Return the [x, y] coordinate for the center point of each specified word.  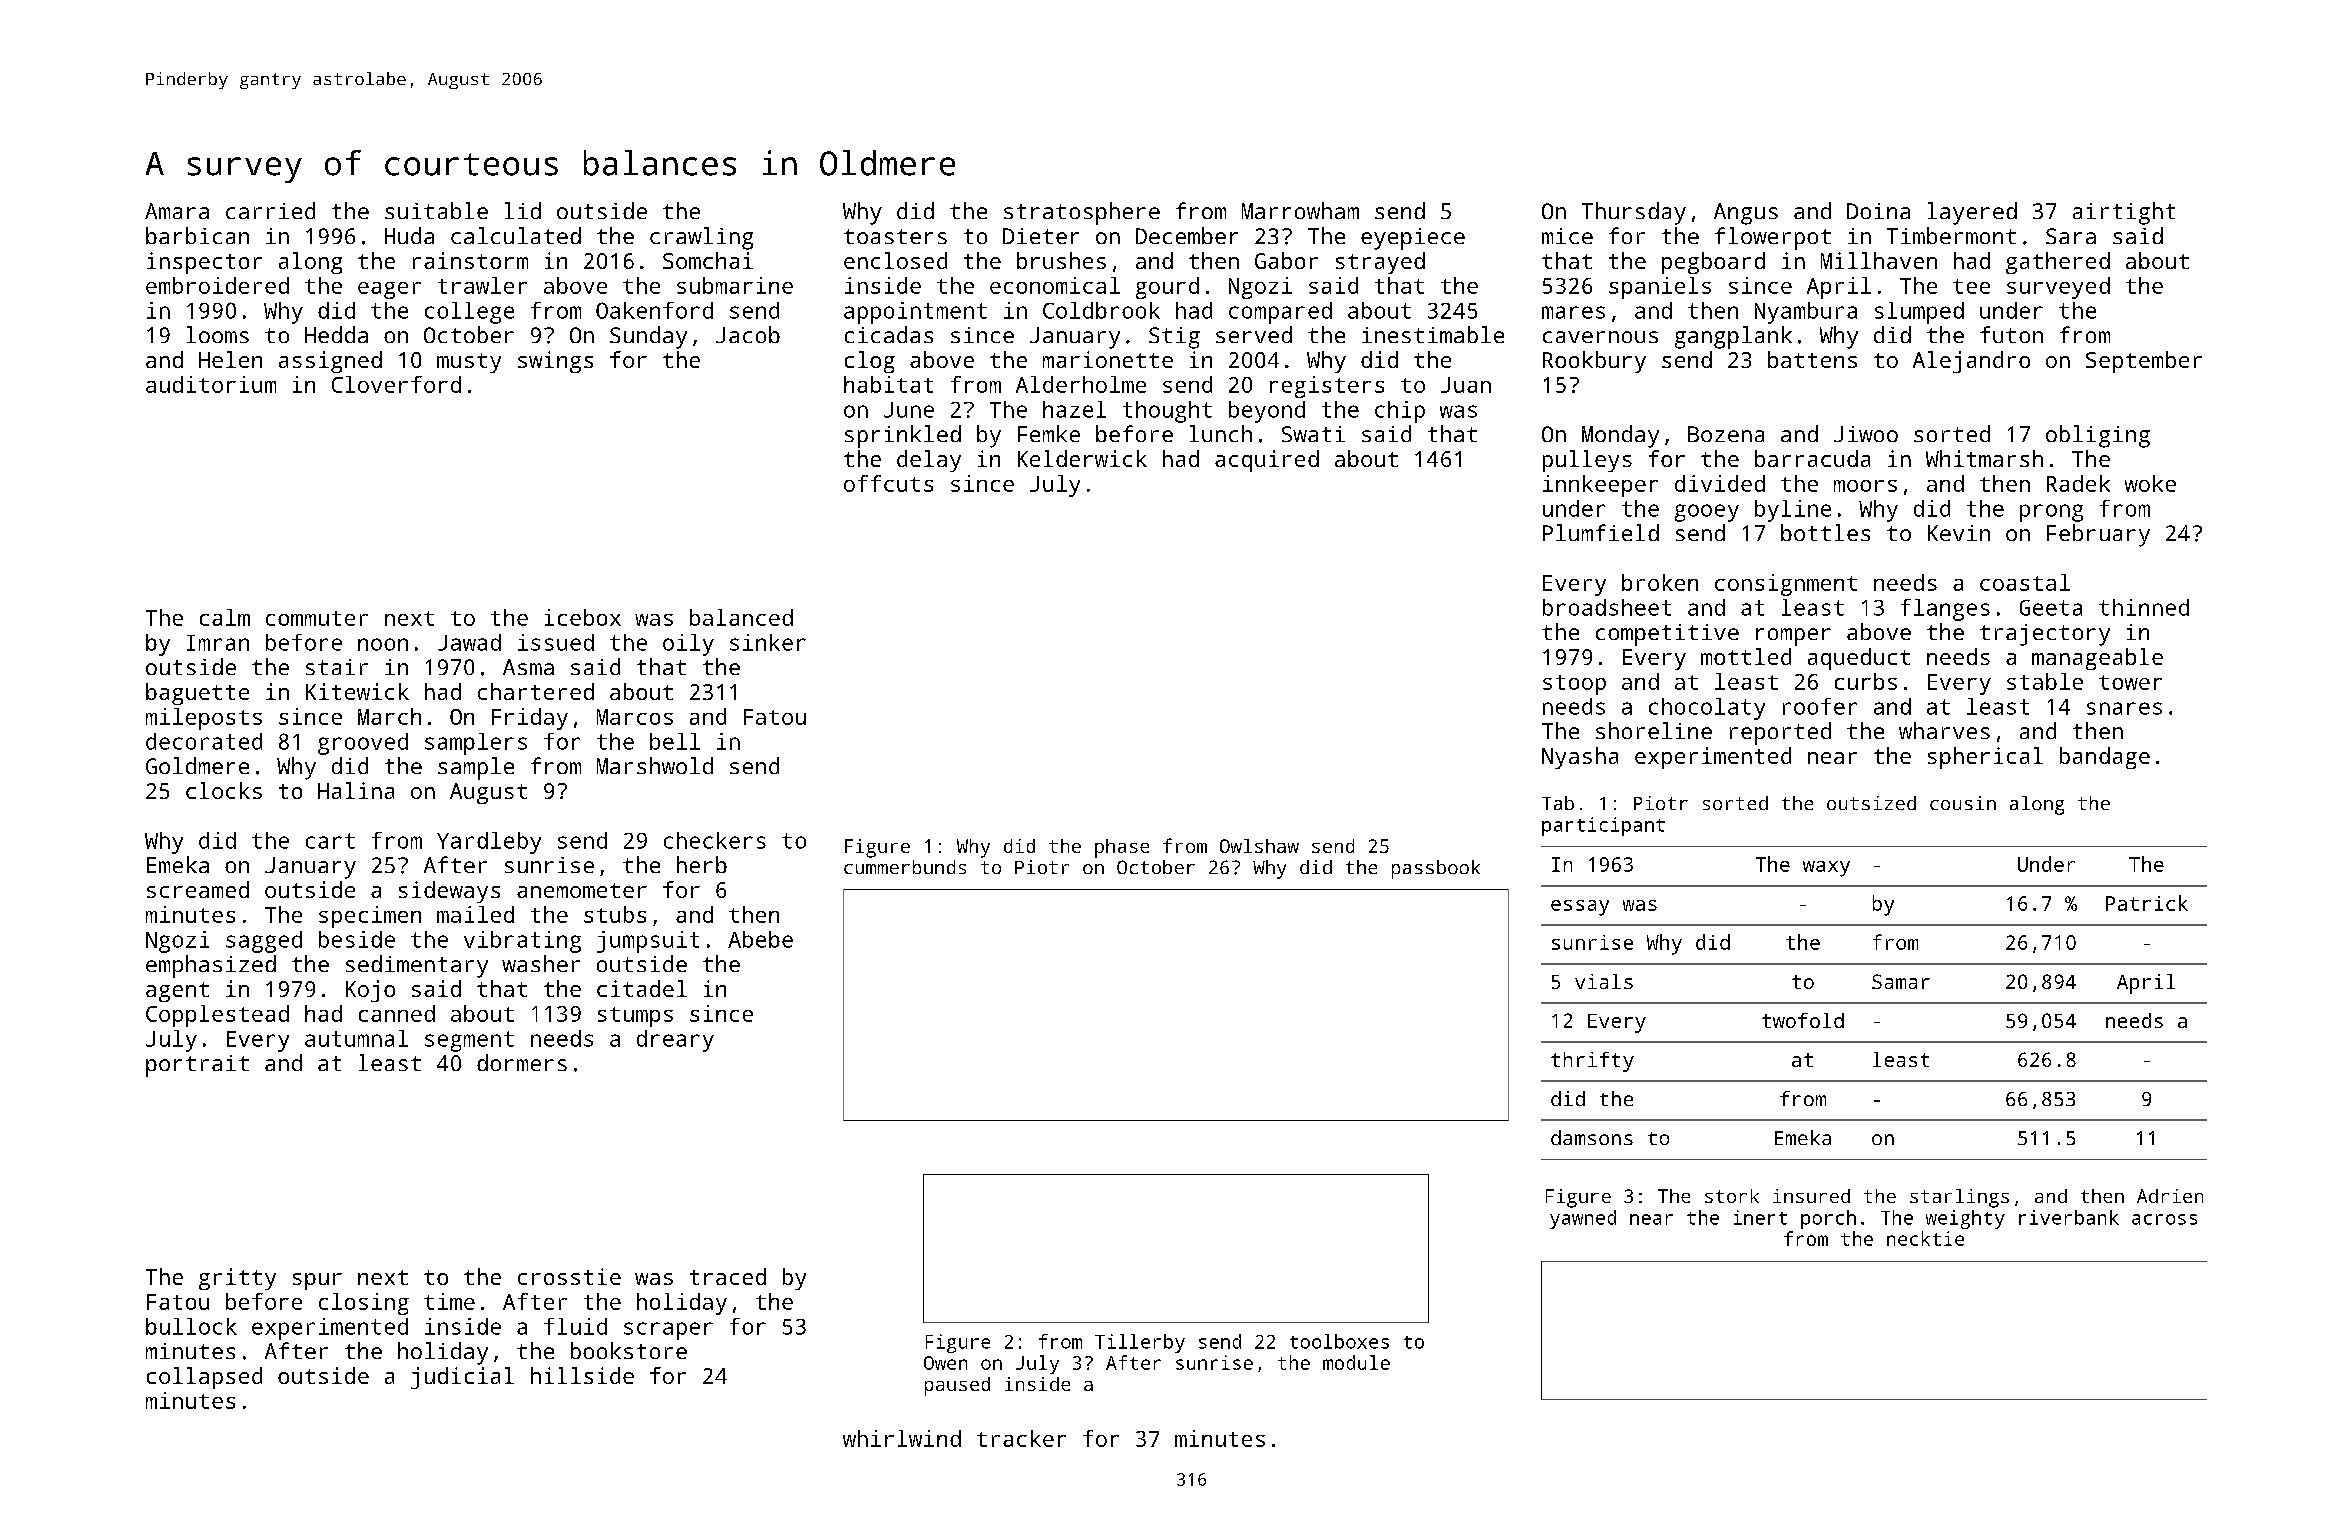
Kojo [370, 991]
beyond [1267, 412]
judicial [462, 1378]
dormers [522, 1062]
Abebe [760, 939]
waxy [1826, 869]
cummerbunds [905, 867]
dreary [675, 1041]
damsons [1592, 1137]
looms [218, 334]
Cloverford [396, 384]
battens [1812, 359]
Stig [1174, 338]
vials [1604, 981]
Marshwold [655, 765]
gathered [2058, 263]
